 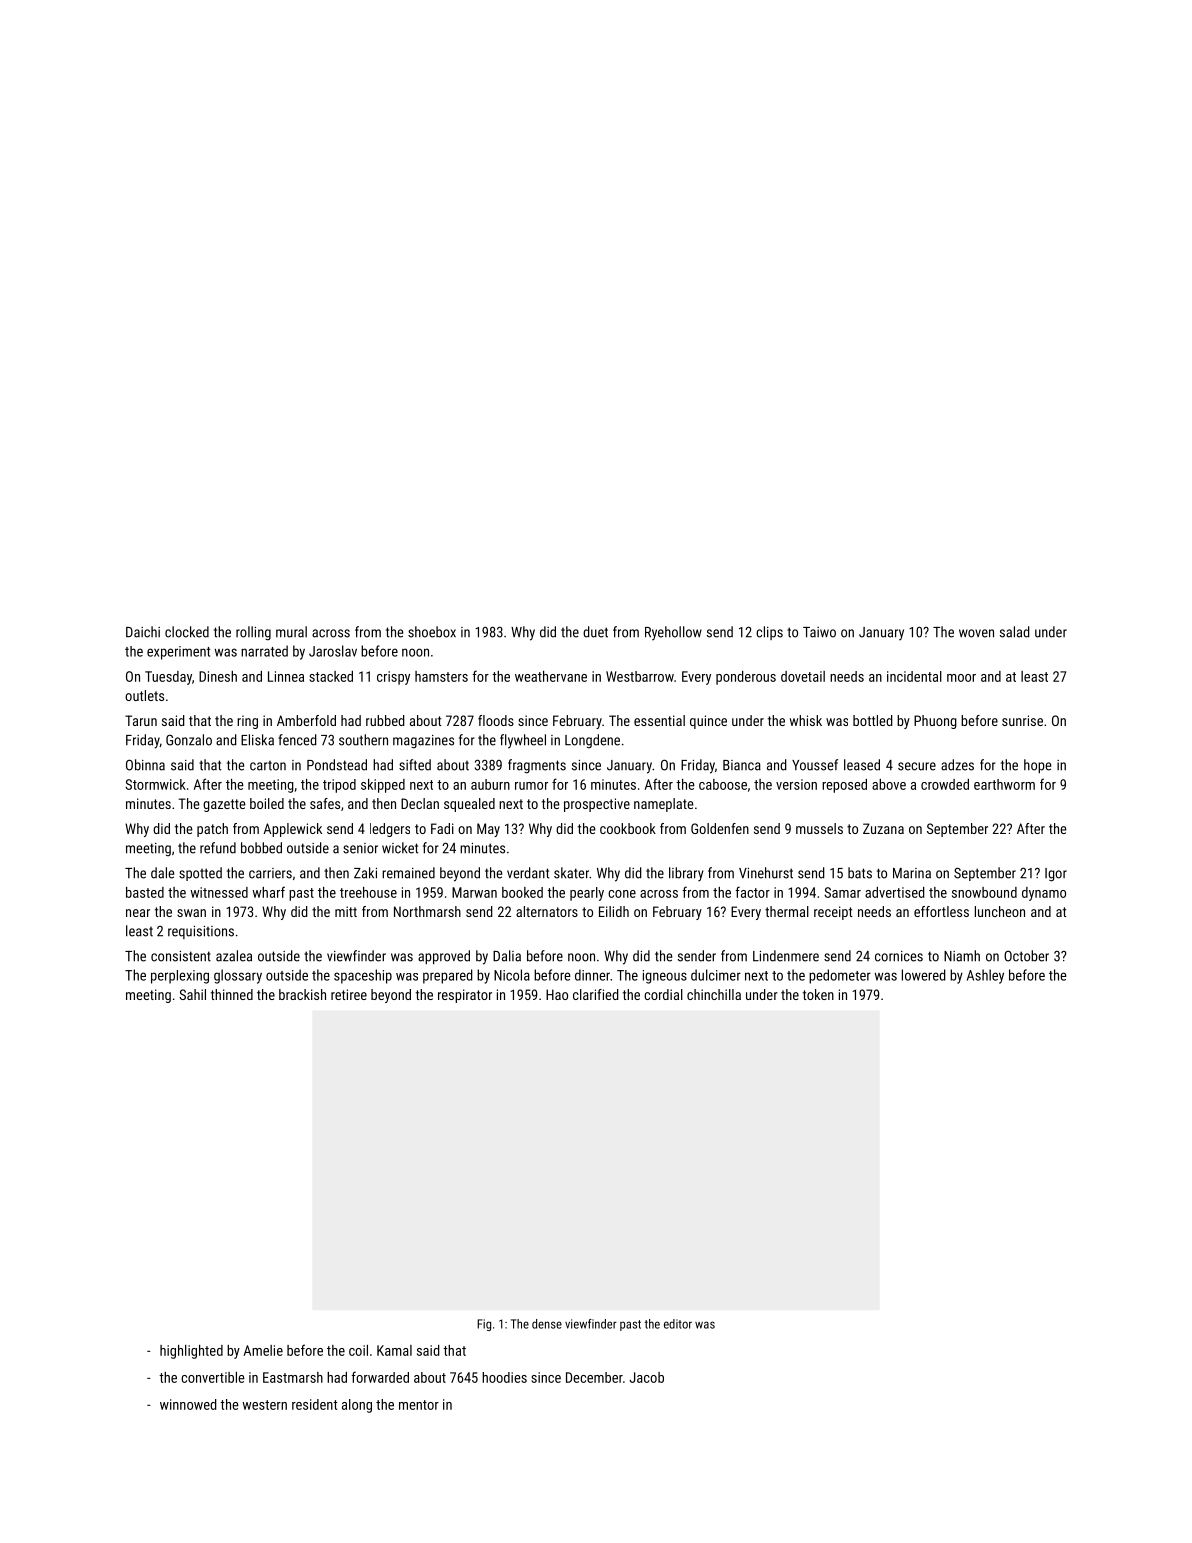 I want to click on token, so click(x=818, y=994).
